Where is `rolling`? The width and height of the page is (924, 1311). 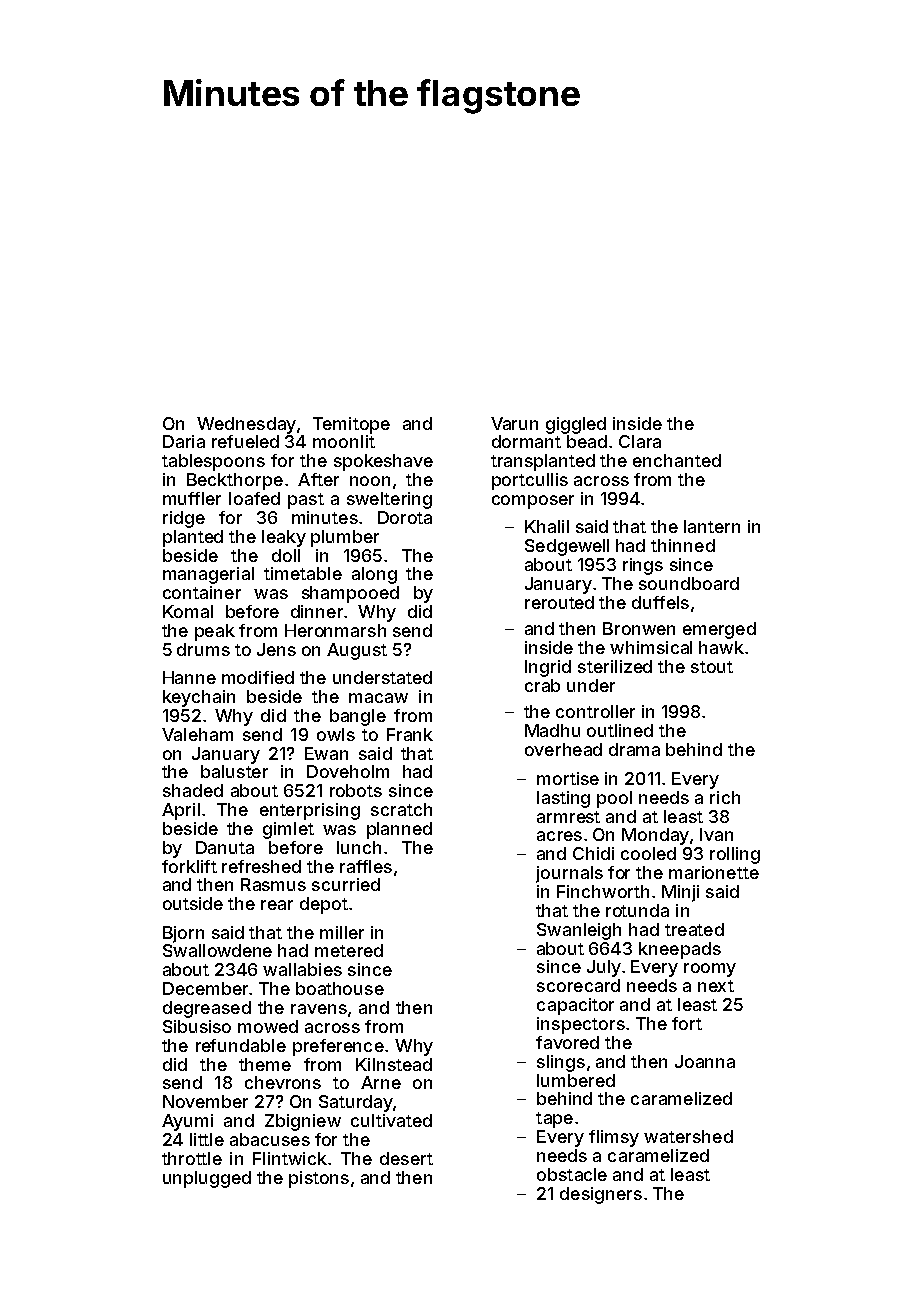 rolling is located at coordinates (735, 855).
